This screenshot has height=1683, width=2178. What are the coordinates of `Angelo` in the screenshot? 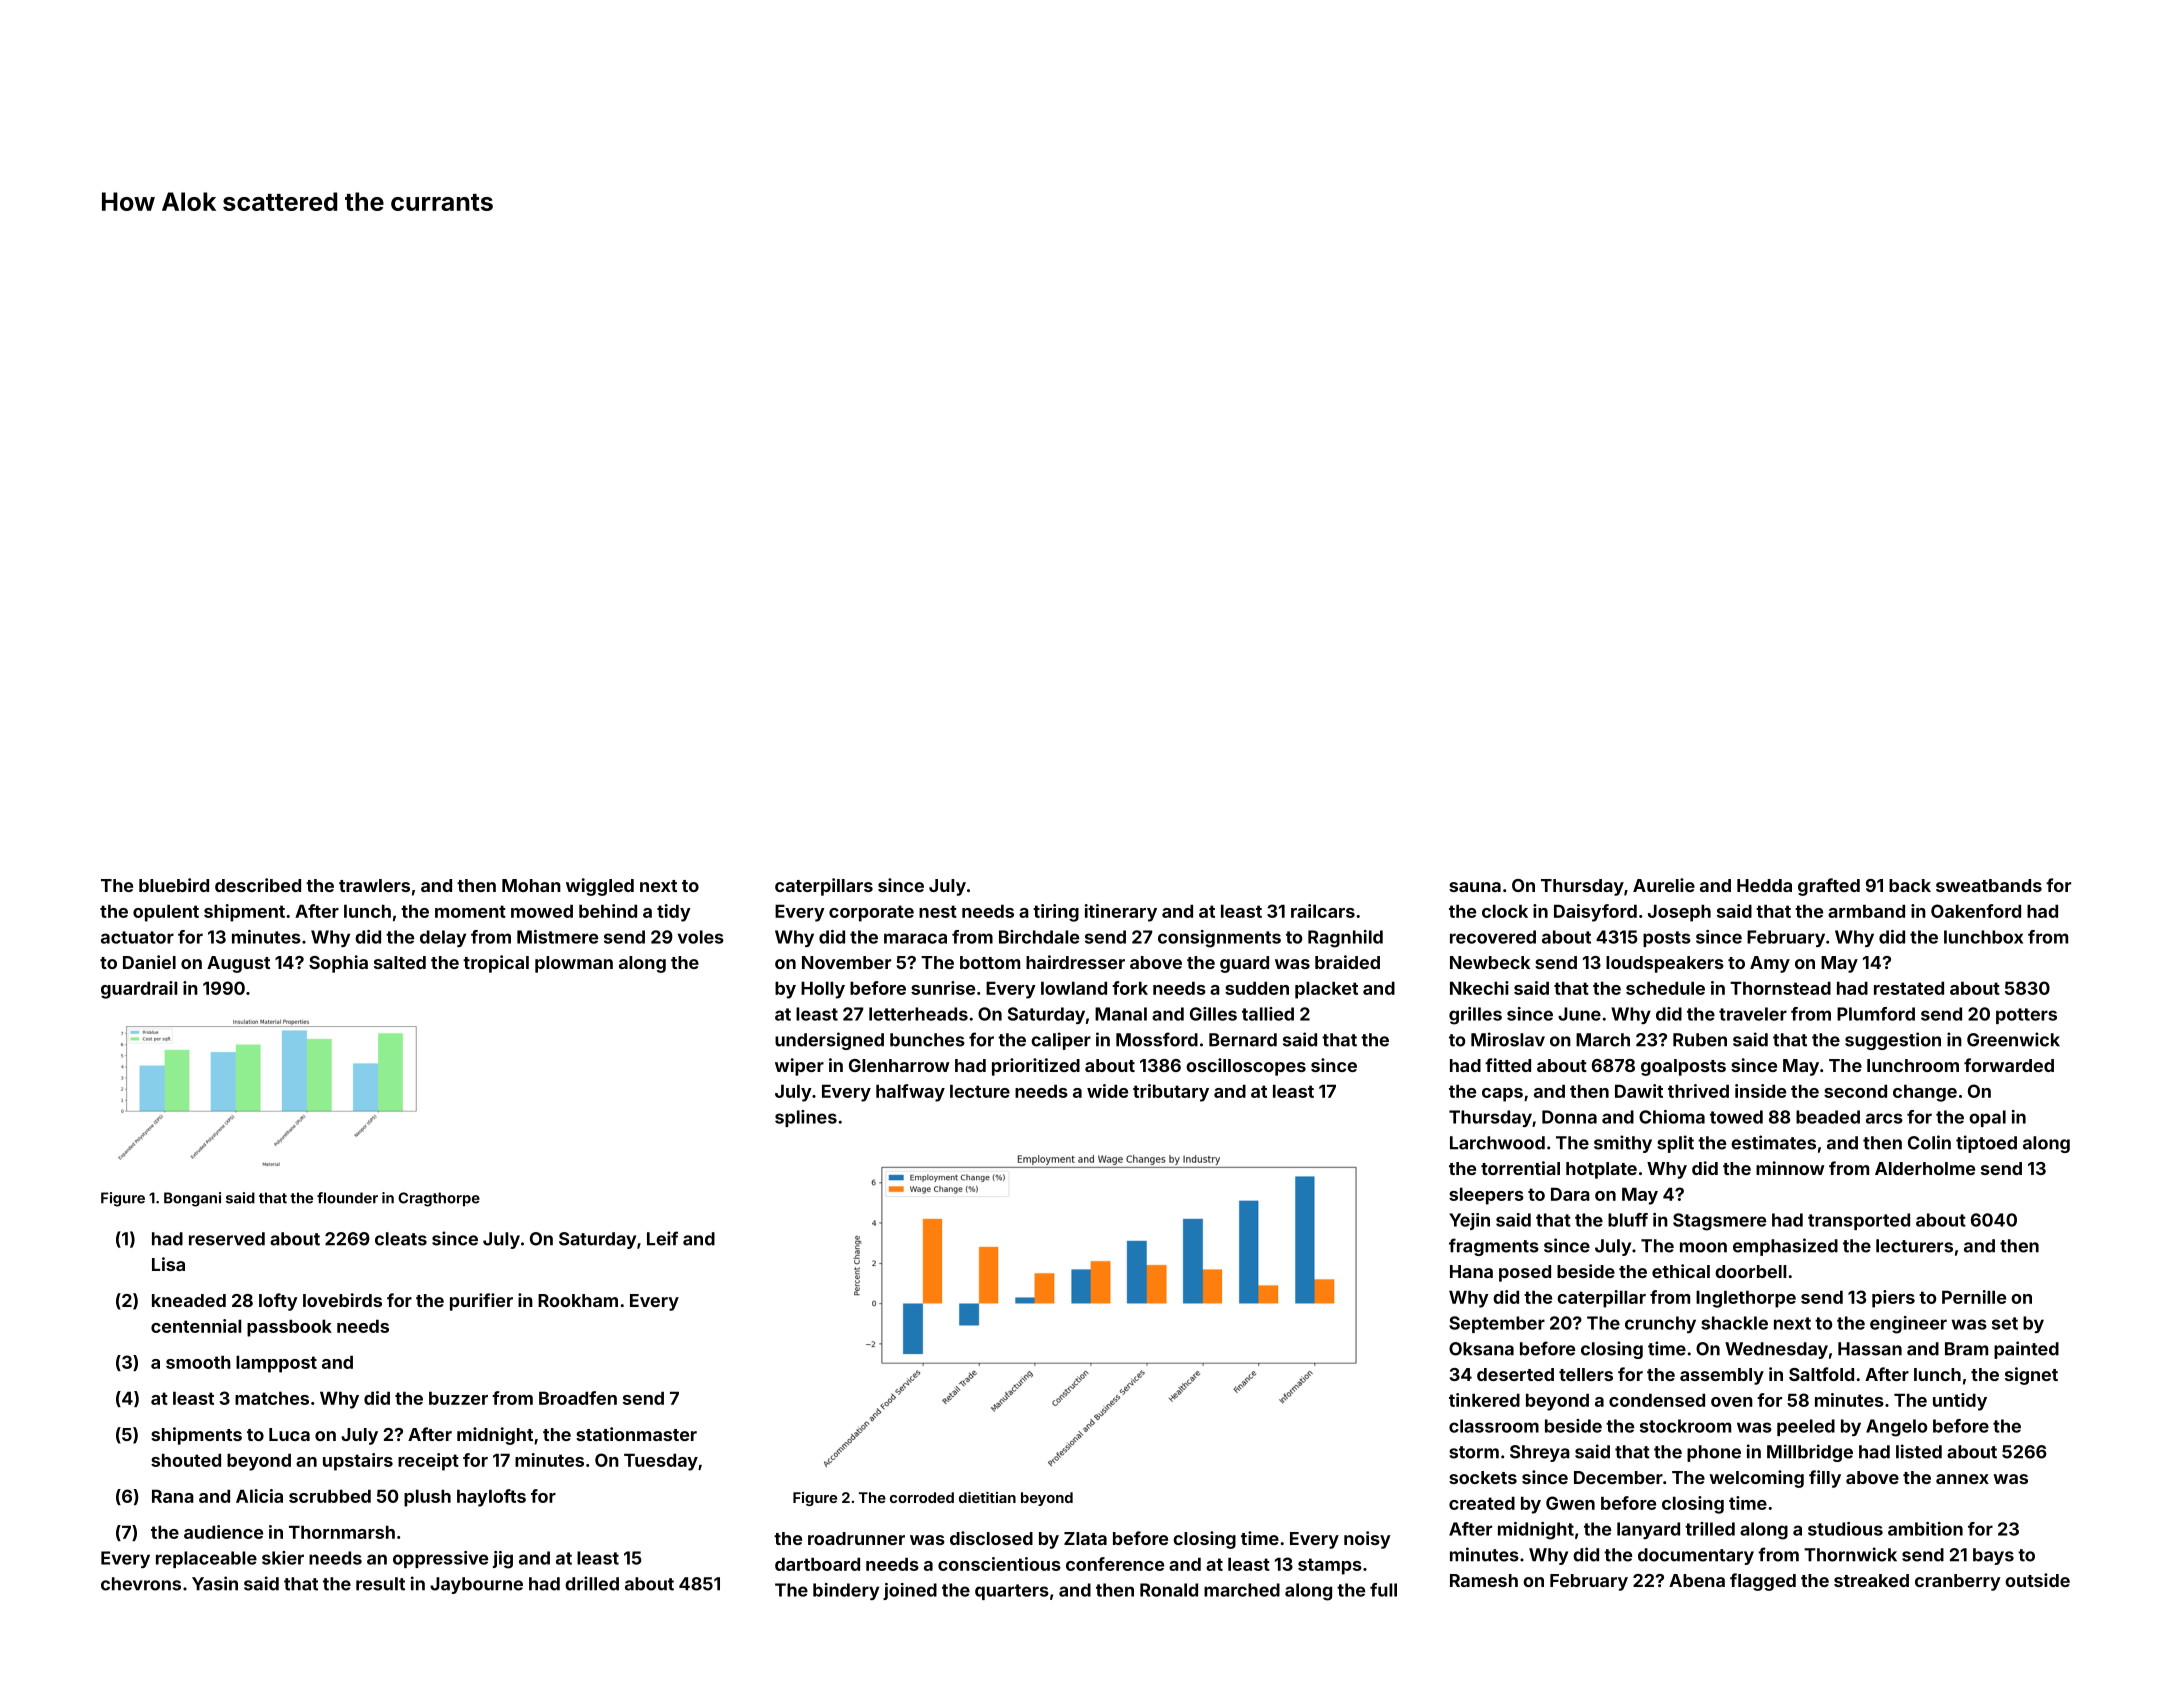 It's located at (1896, 1428).
